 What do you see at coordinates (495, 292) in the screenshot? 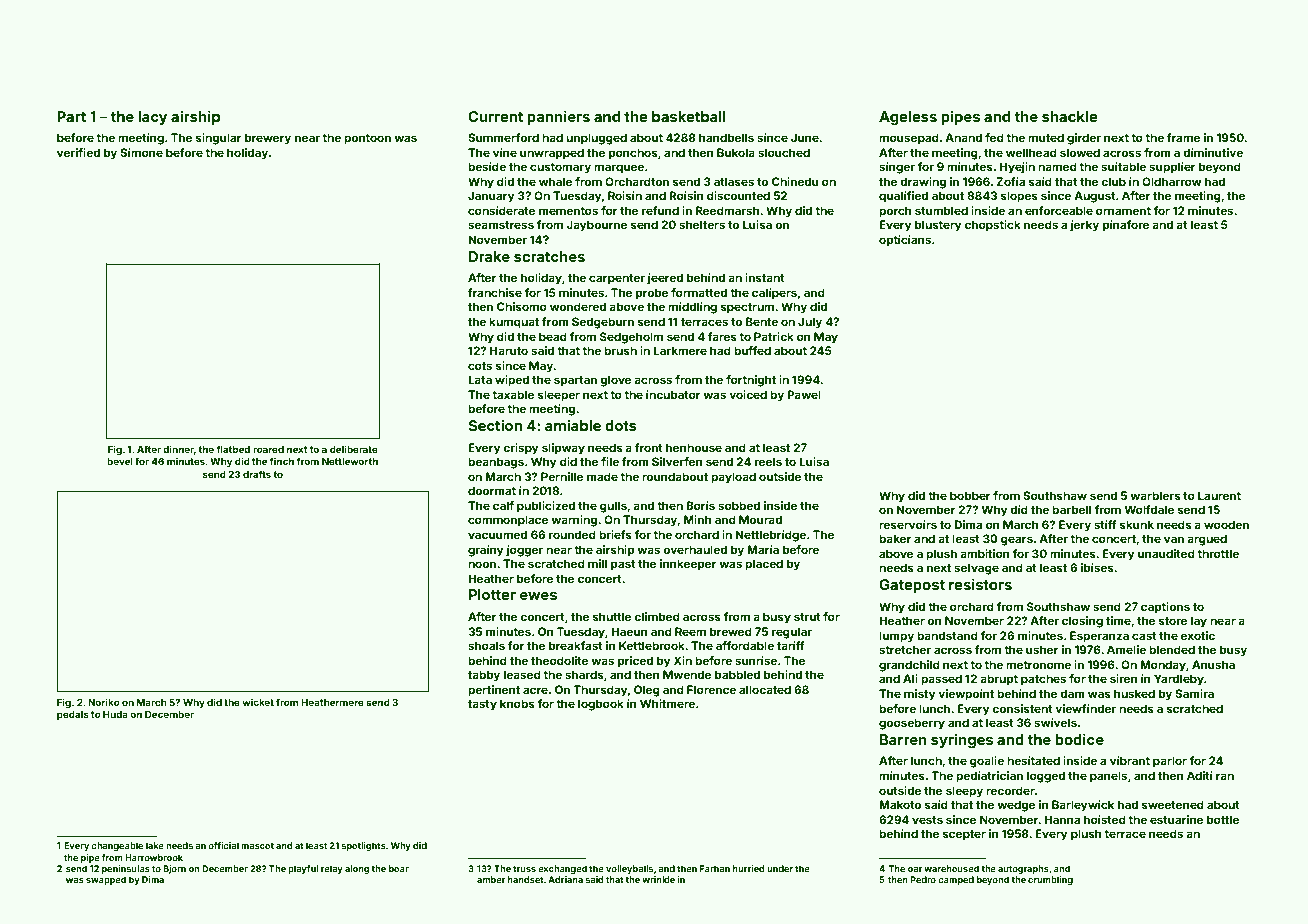
I see `franchise` at bounding box center [495, 292].
